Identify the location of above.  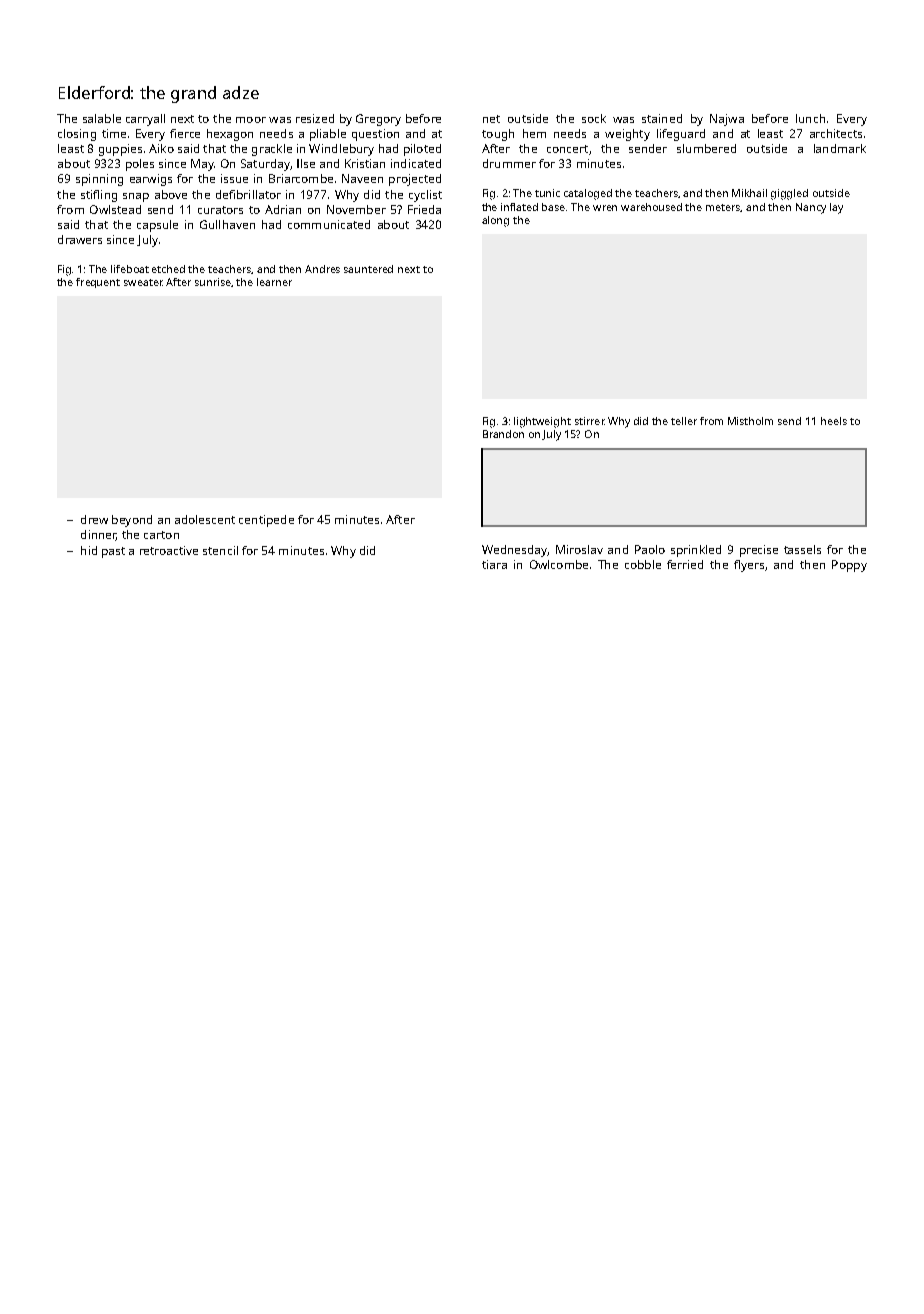
(171, 194).
